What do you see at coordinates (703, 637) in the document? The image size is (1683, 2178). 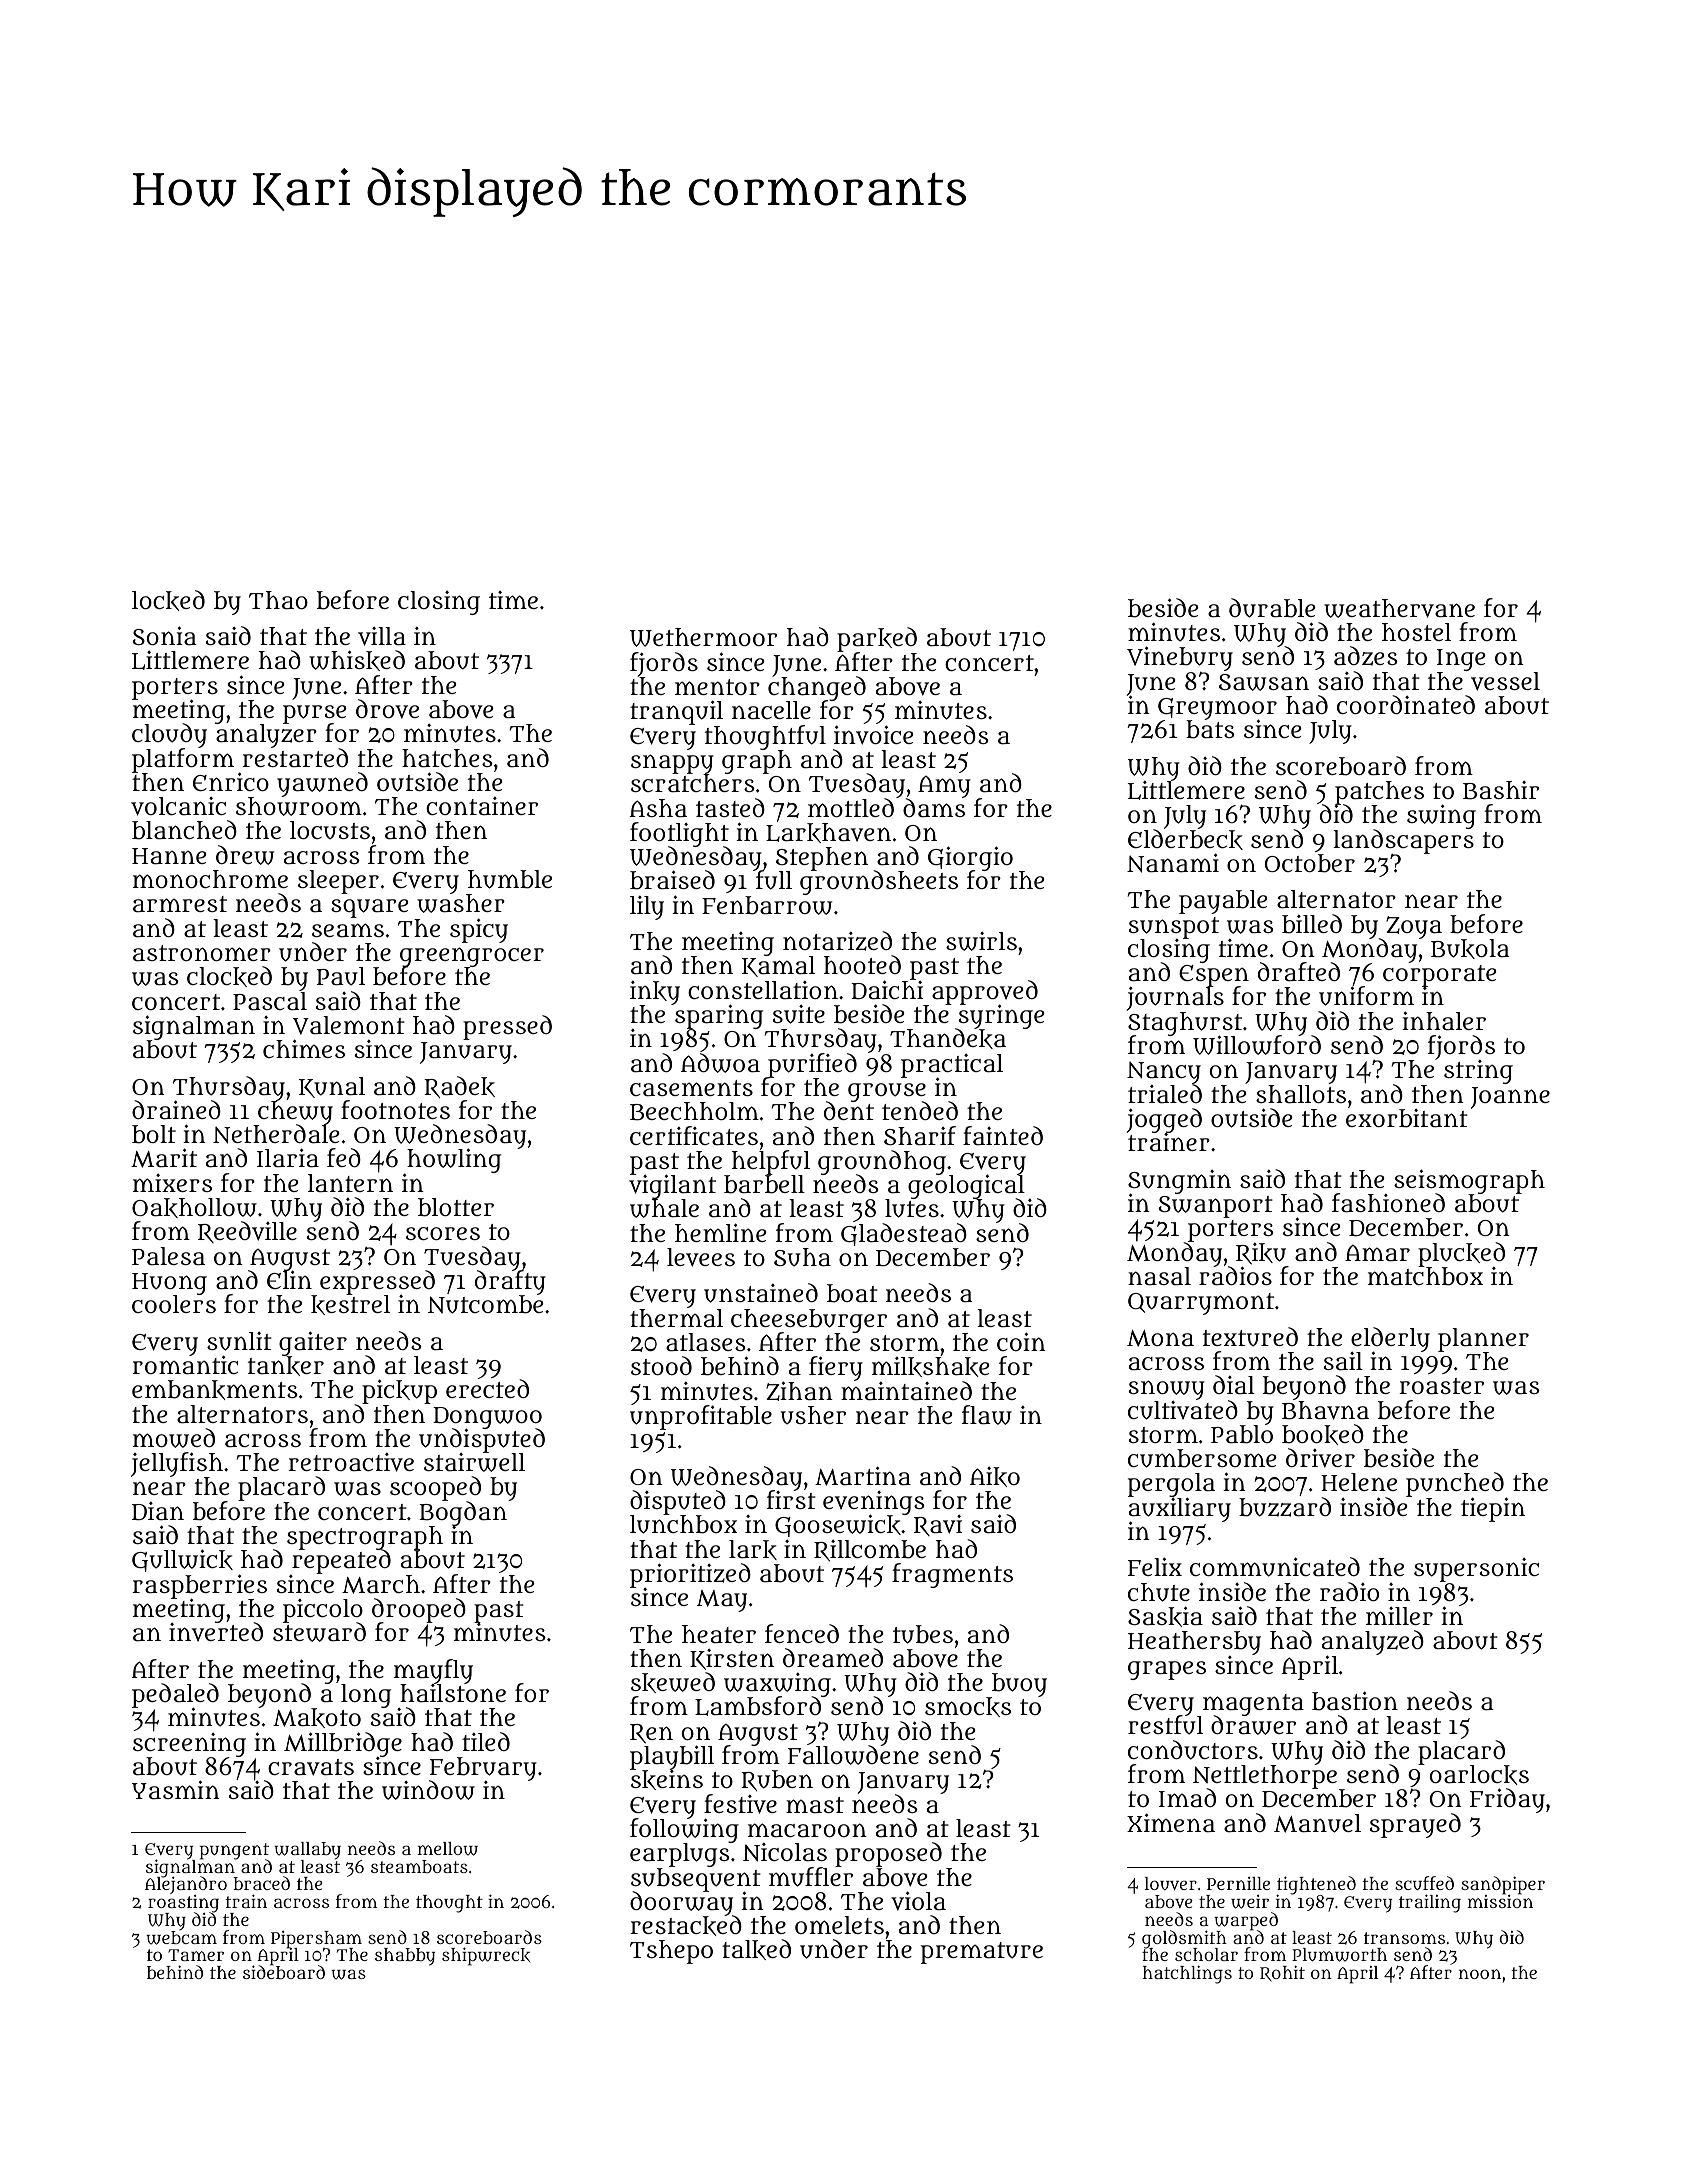 I see `Wethermoor` at bounding box center [703, 637].
